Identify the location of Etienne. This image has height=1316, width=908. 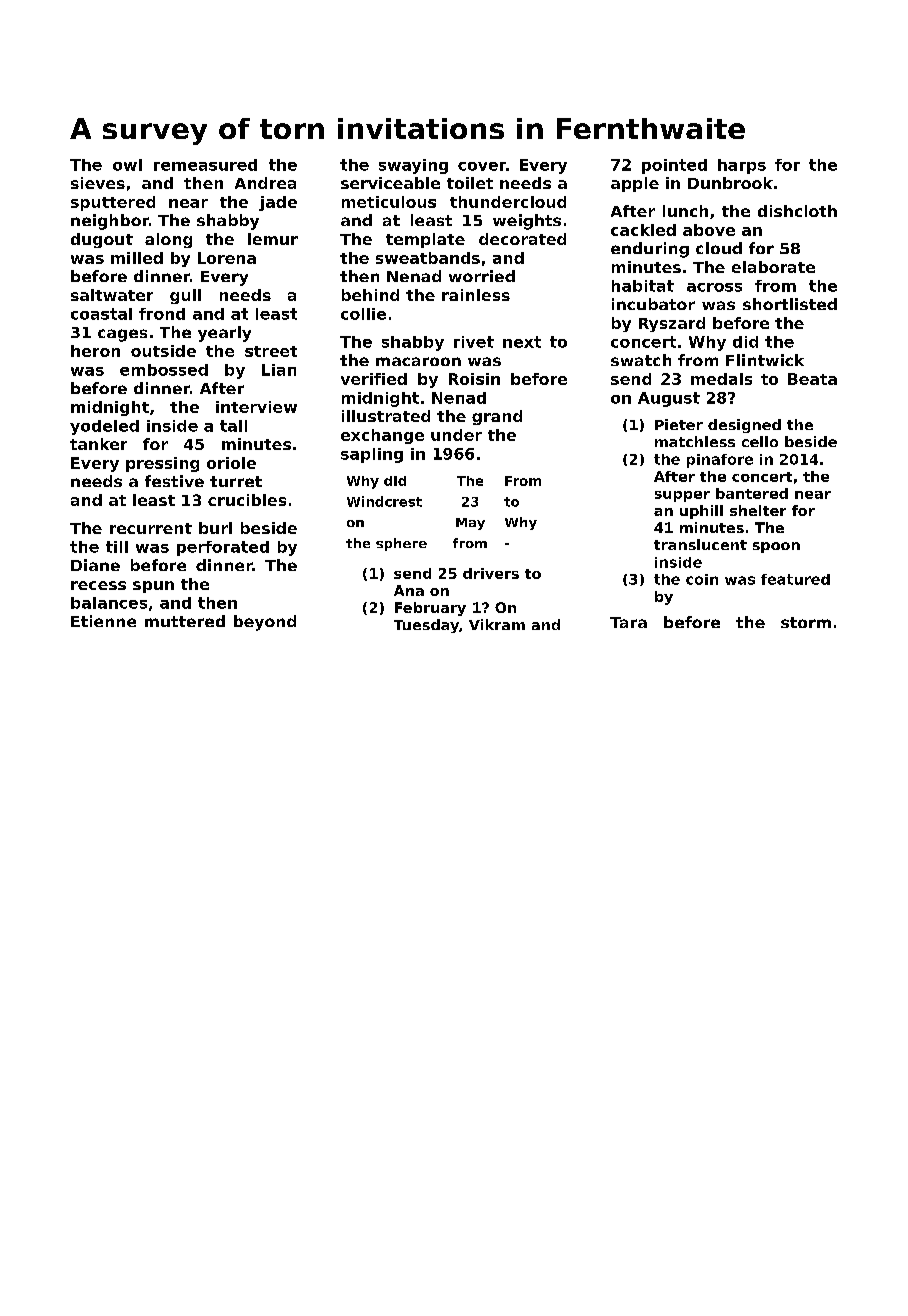
(103, 621).
